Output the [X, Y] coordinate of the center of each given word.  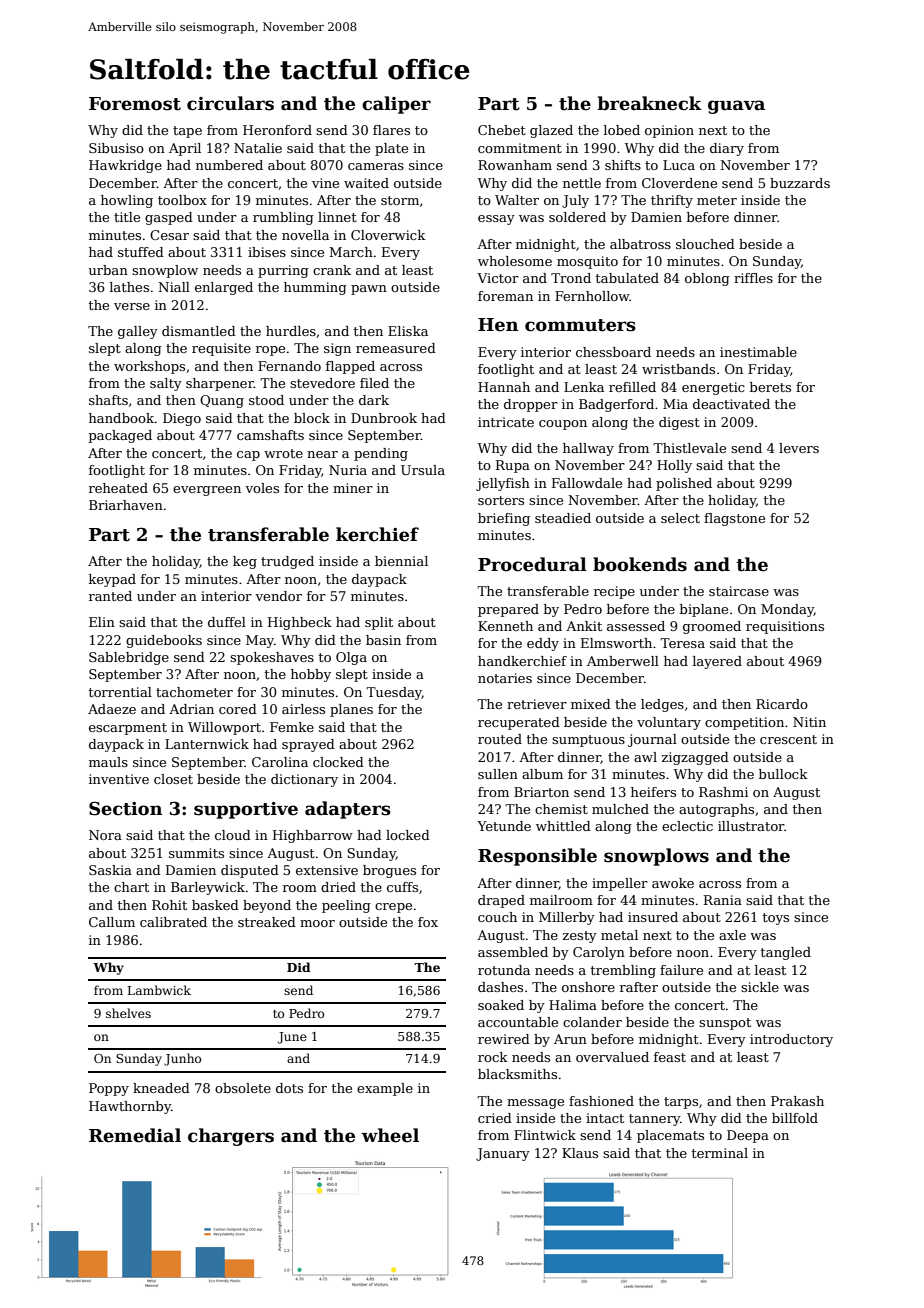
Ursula [423, 470]
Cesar [169, 235]
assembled [513, 952]
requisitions [785, 627]
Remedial [135, 1135]
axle [732, 935]
